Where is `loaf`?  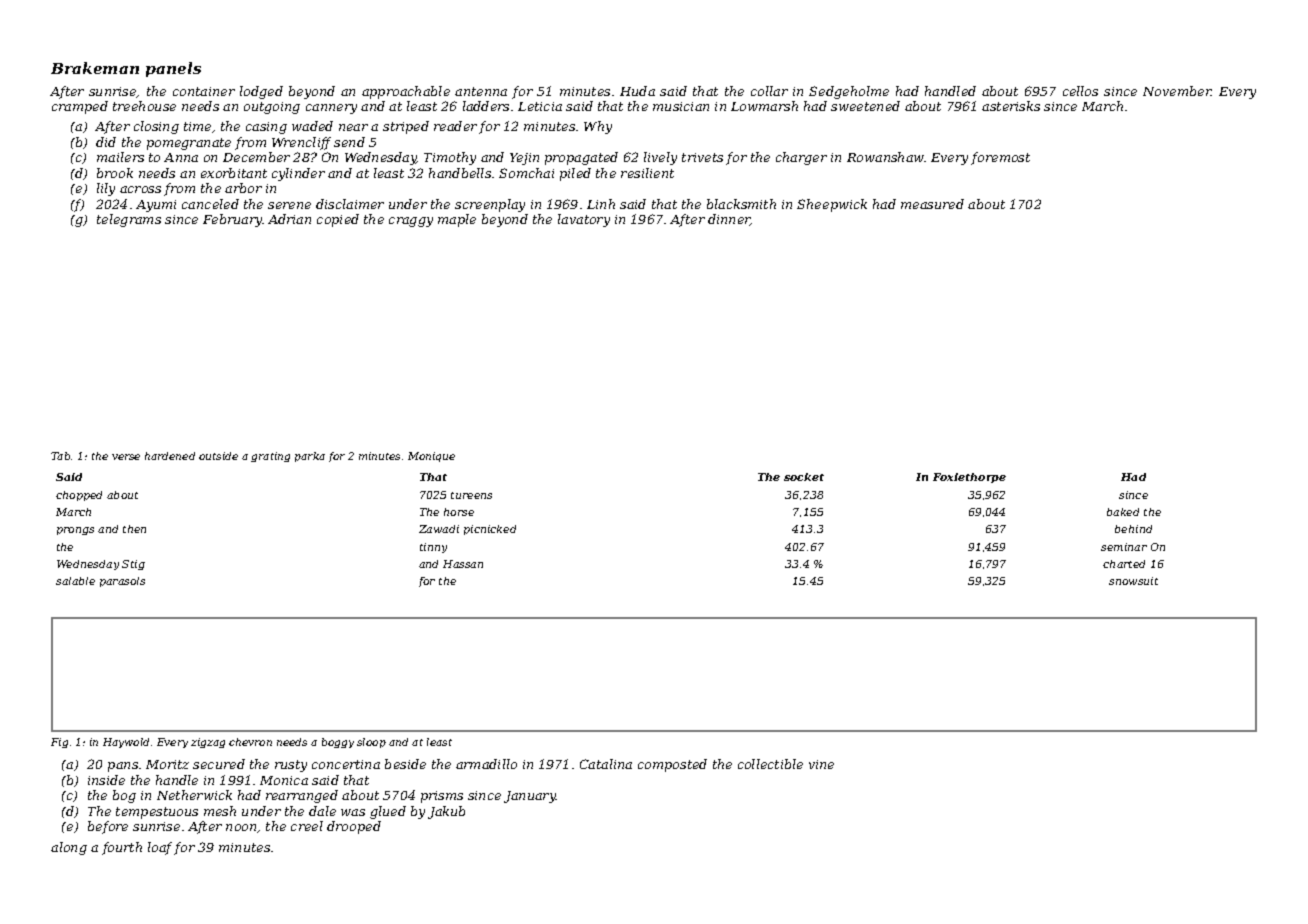 loaf is located at coordinates (160, 848).
